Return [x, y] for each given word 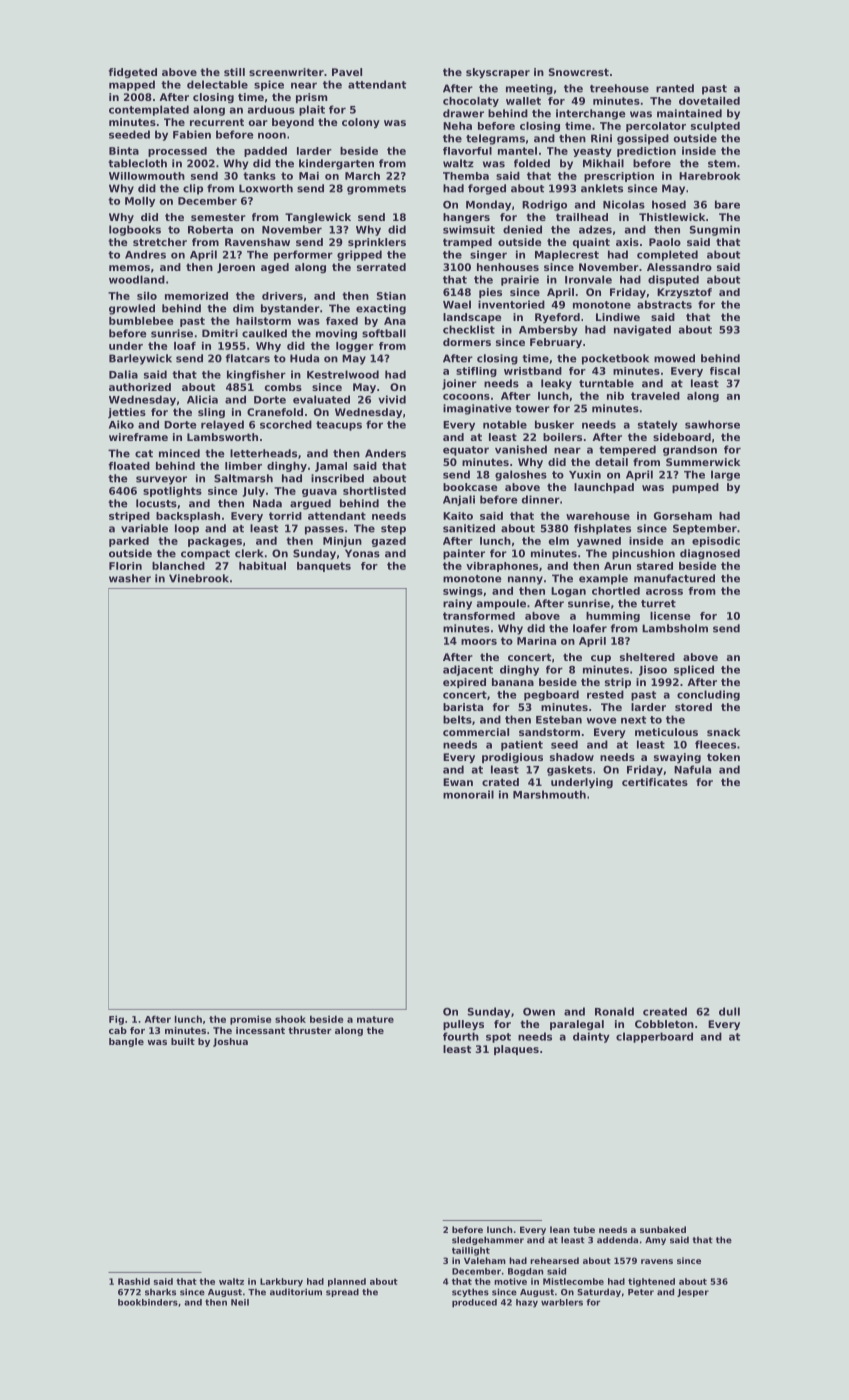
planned [347, 1282]
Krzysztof [684, 293]
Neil [240, 1302]
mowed [674, 358]
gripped [359, 255]
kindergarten [336, 164]
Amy [655, 1241]
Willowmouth [147, 176]
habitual [262, 566]
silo [147, 296]
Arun [617, 566]
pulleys [463, 1025]
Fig [116, 1020]
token [723, 757]
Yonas [362, 553]
